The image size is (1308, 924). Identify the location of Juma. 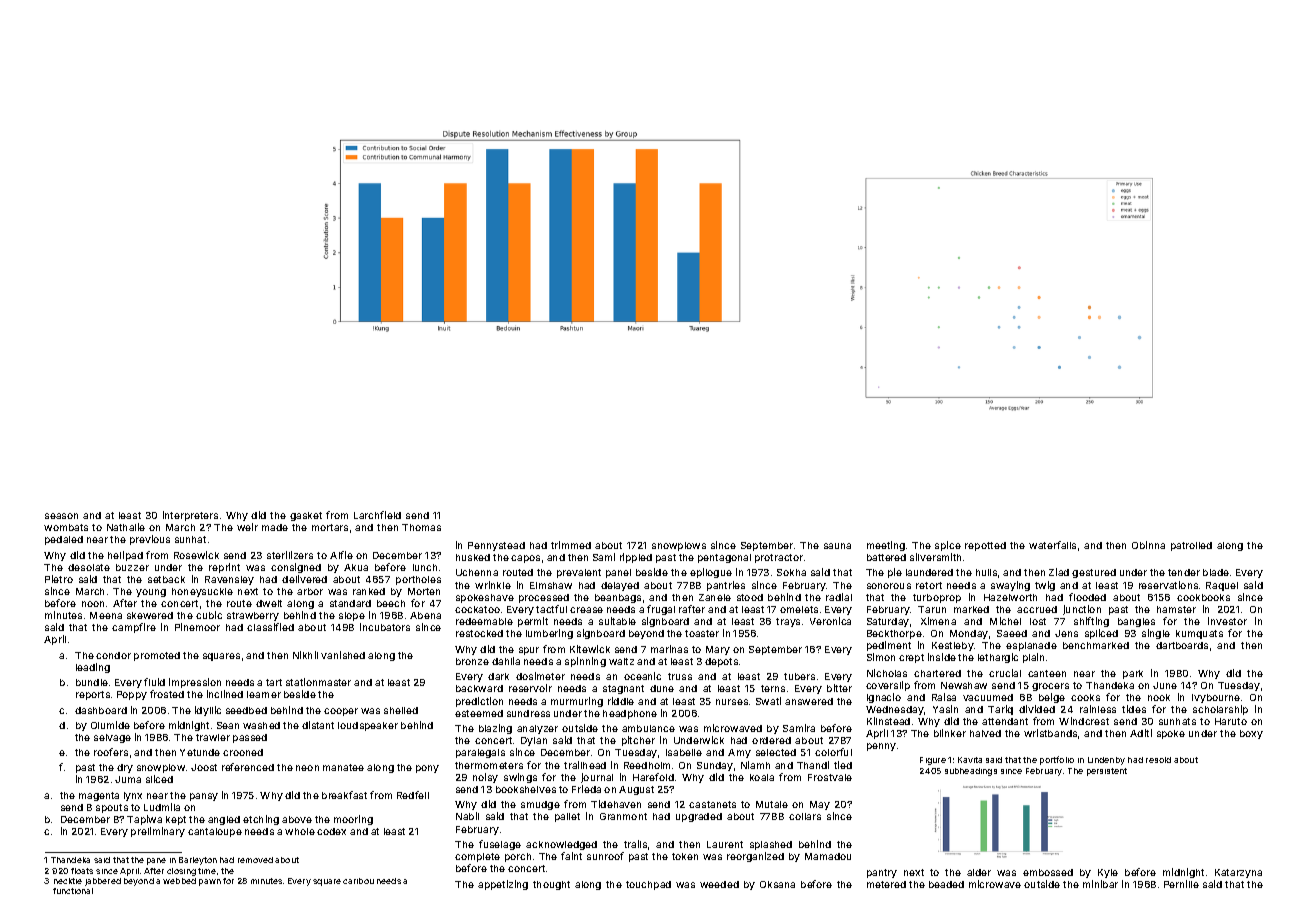
(128, 779).
